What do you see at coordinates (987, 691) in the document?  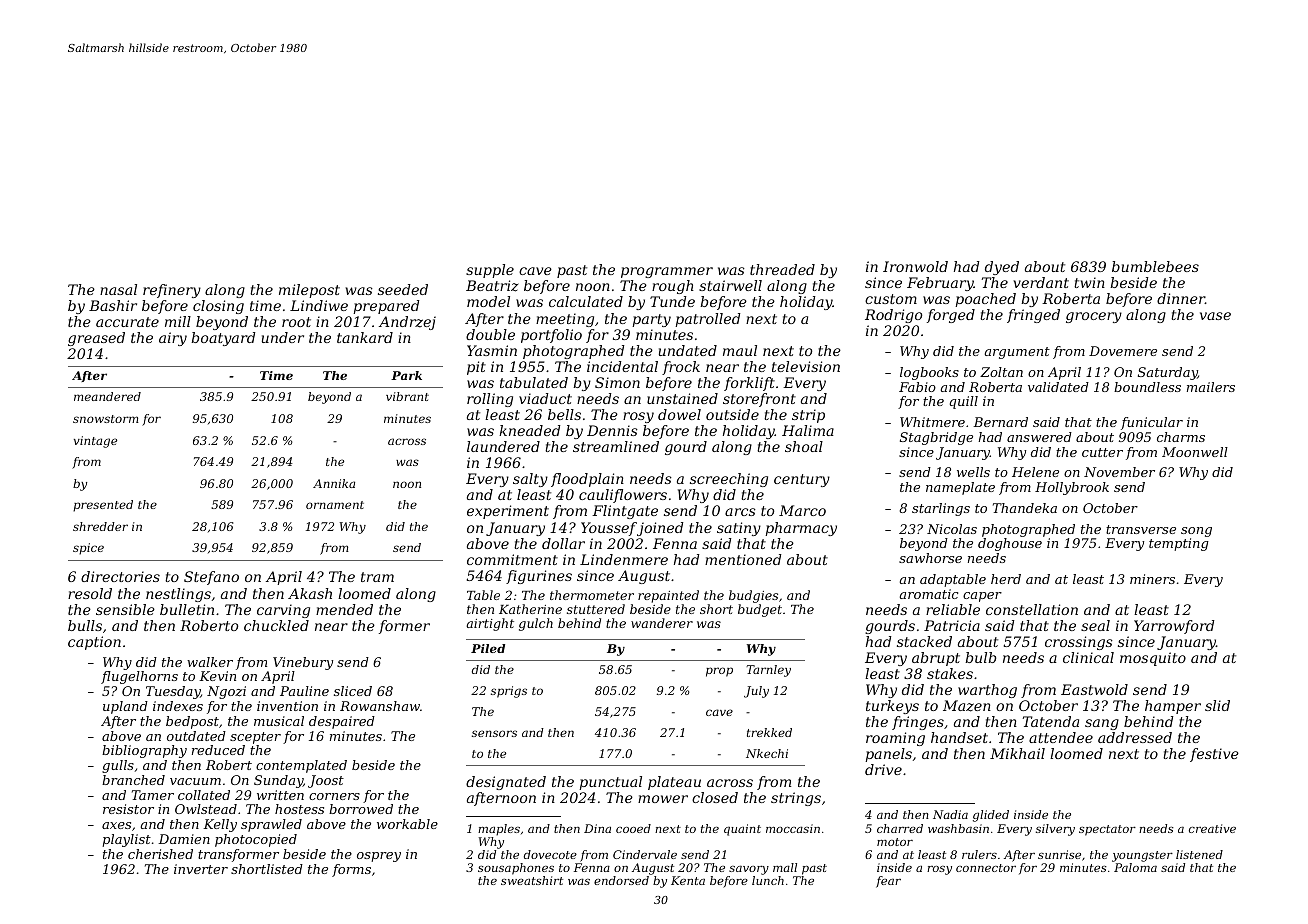 I see `warthog` at bounding box center [987, 691].
